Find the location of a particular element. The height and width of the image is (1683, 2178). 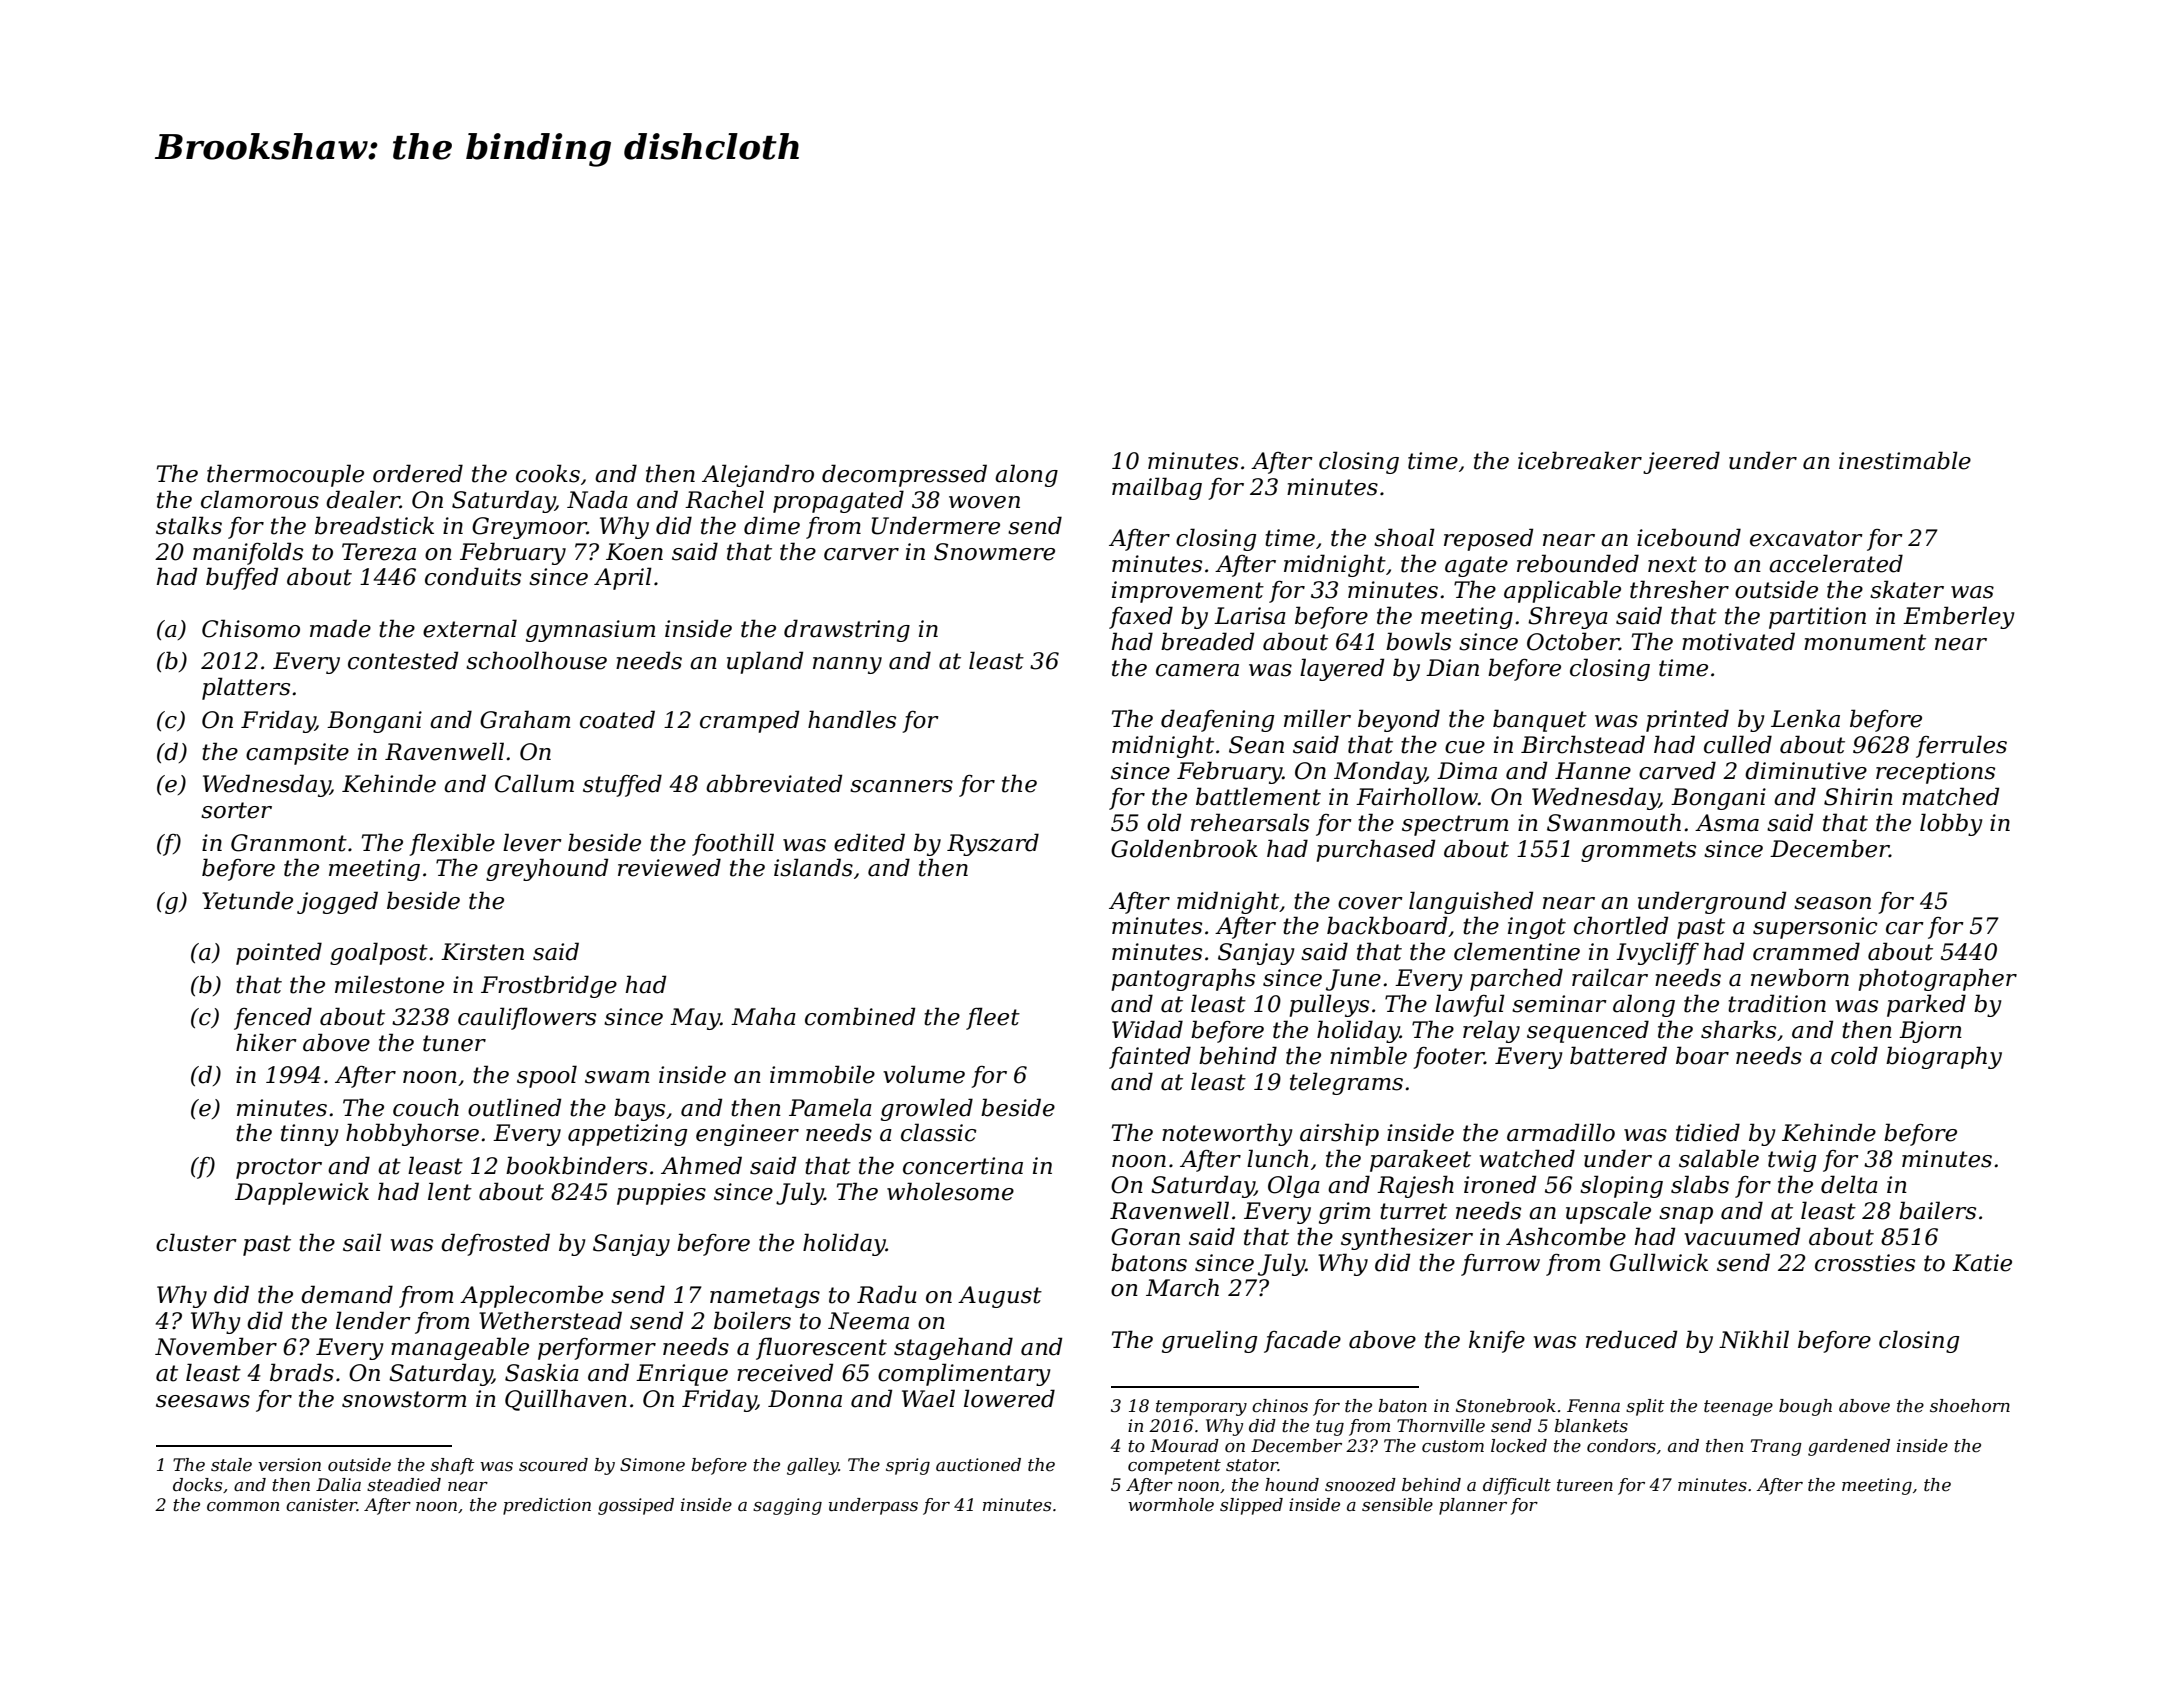

inestimable is located at coordinates (1905, 460).
